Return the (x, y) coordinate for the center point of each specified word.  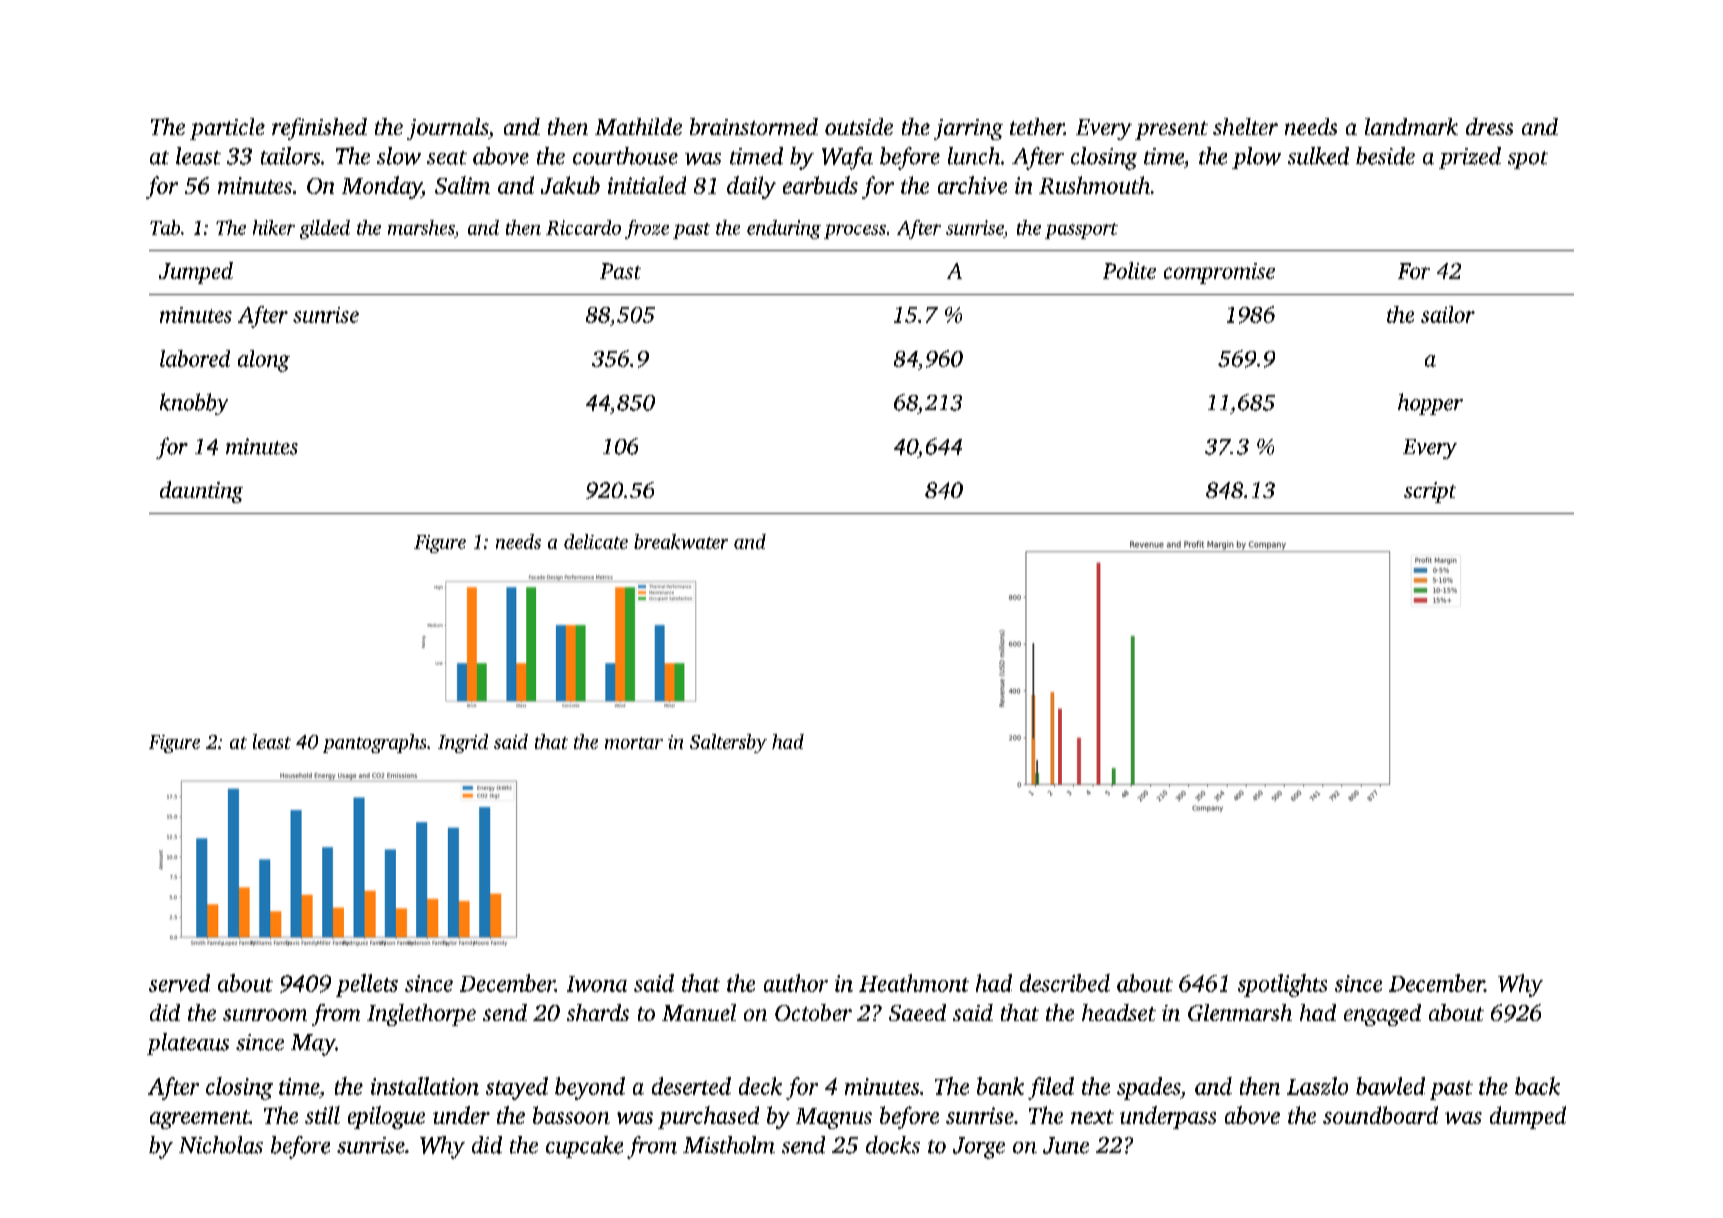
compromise (1219, 273)
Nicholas (221, 1145)
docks (893, 1145)
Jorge (979, 1148)
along (264, 361)
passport (1081, 231)
